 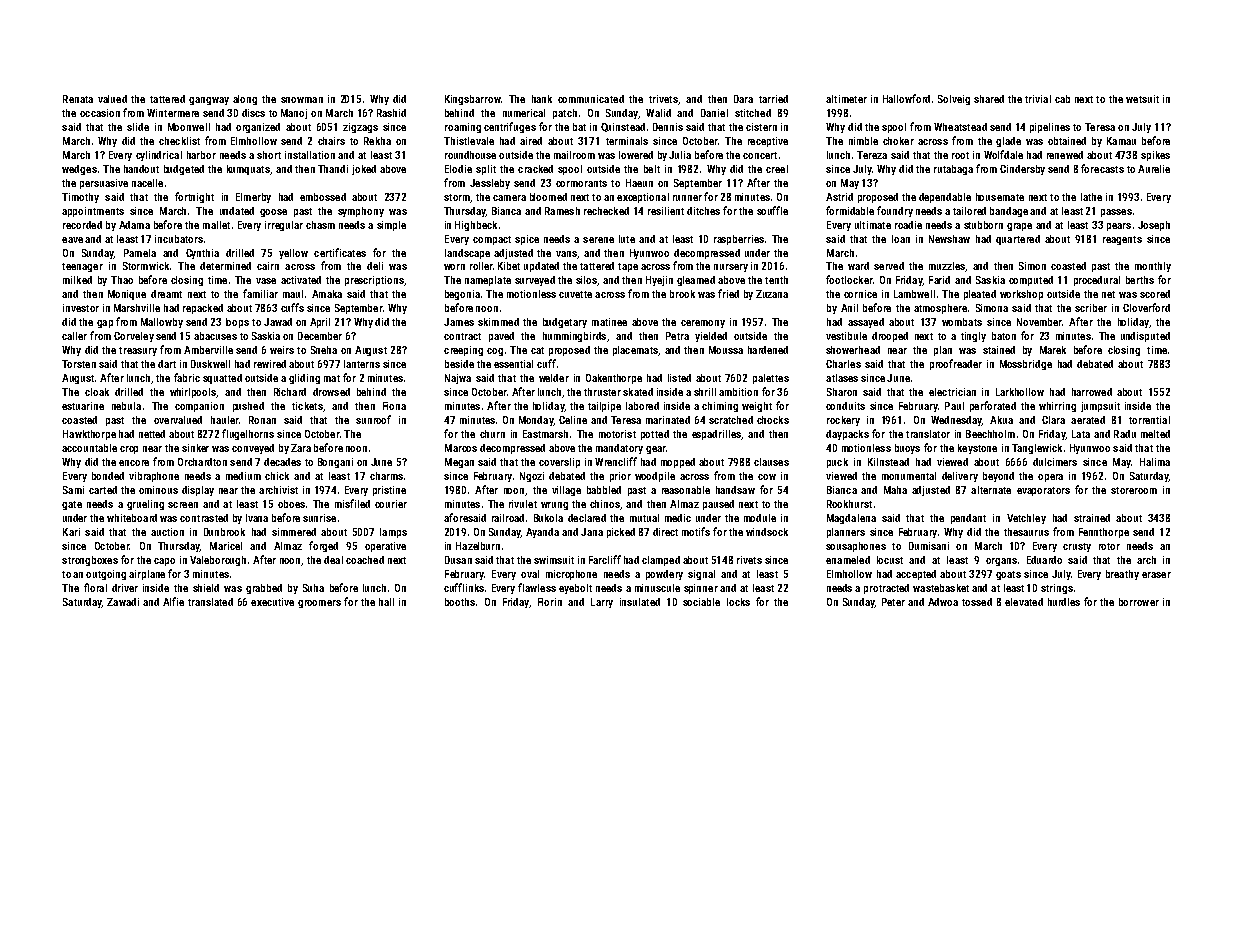 I want to click on organized, so click(x=258, y=128).
